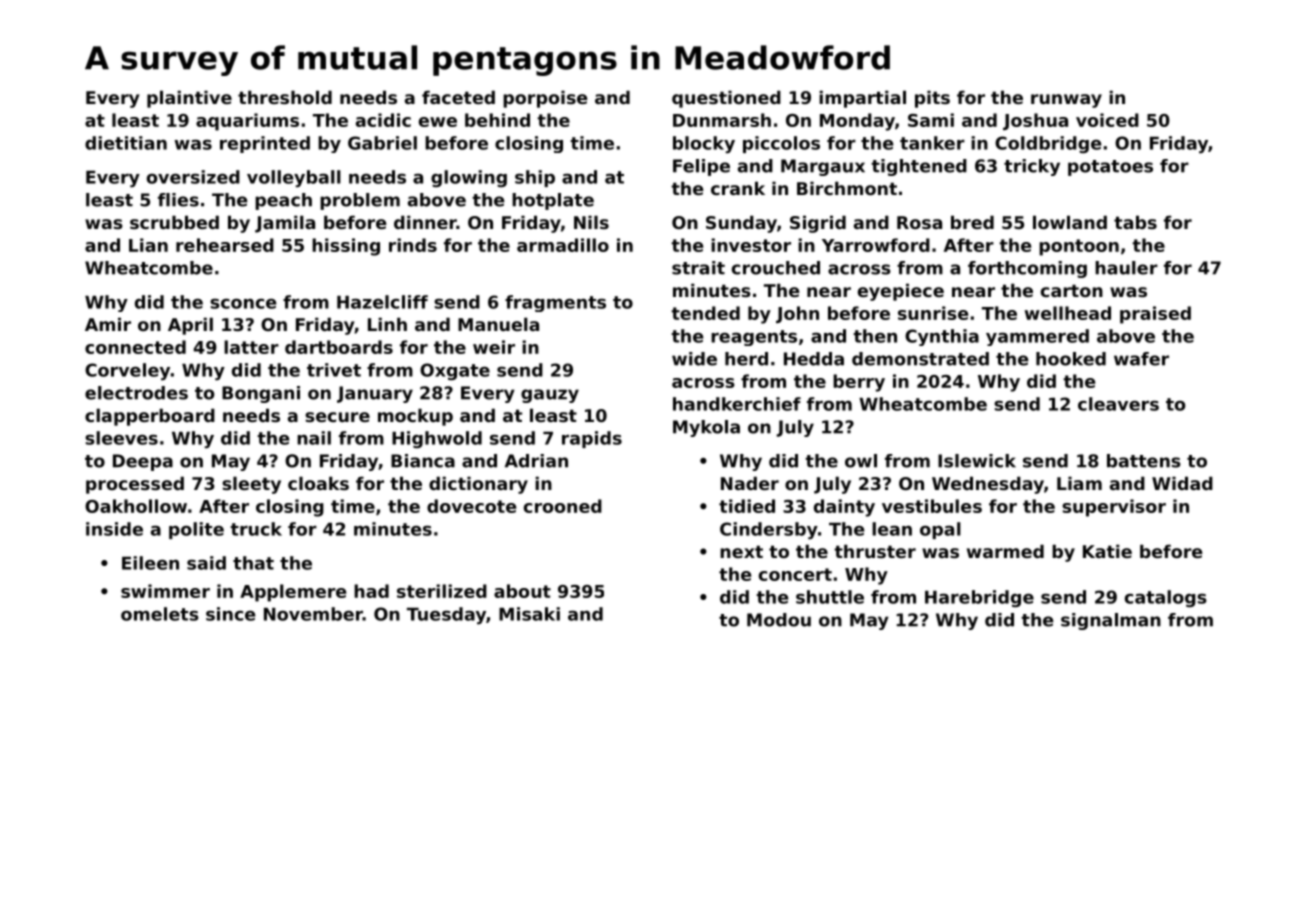 This image has width=1308, height=924. Describe the element at coordinates (738, 188) in the image. I see `crank` at that location.
